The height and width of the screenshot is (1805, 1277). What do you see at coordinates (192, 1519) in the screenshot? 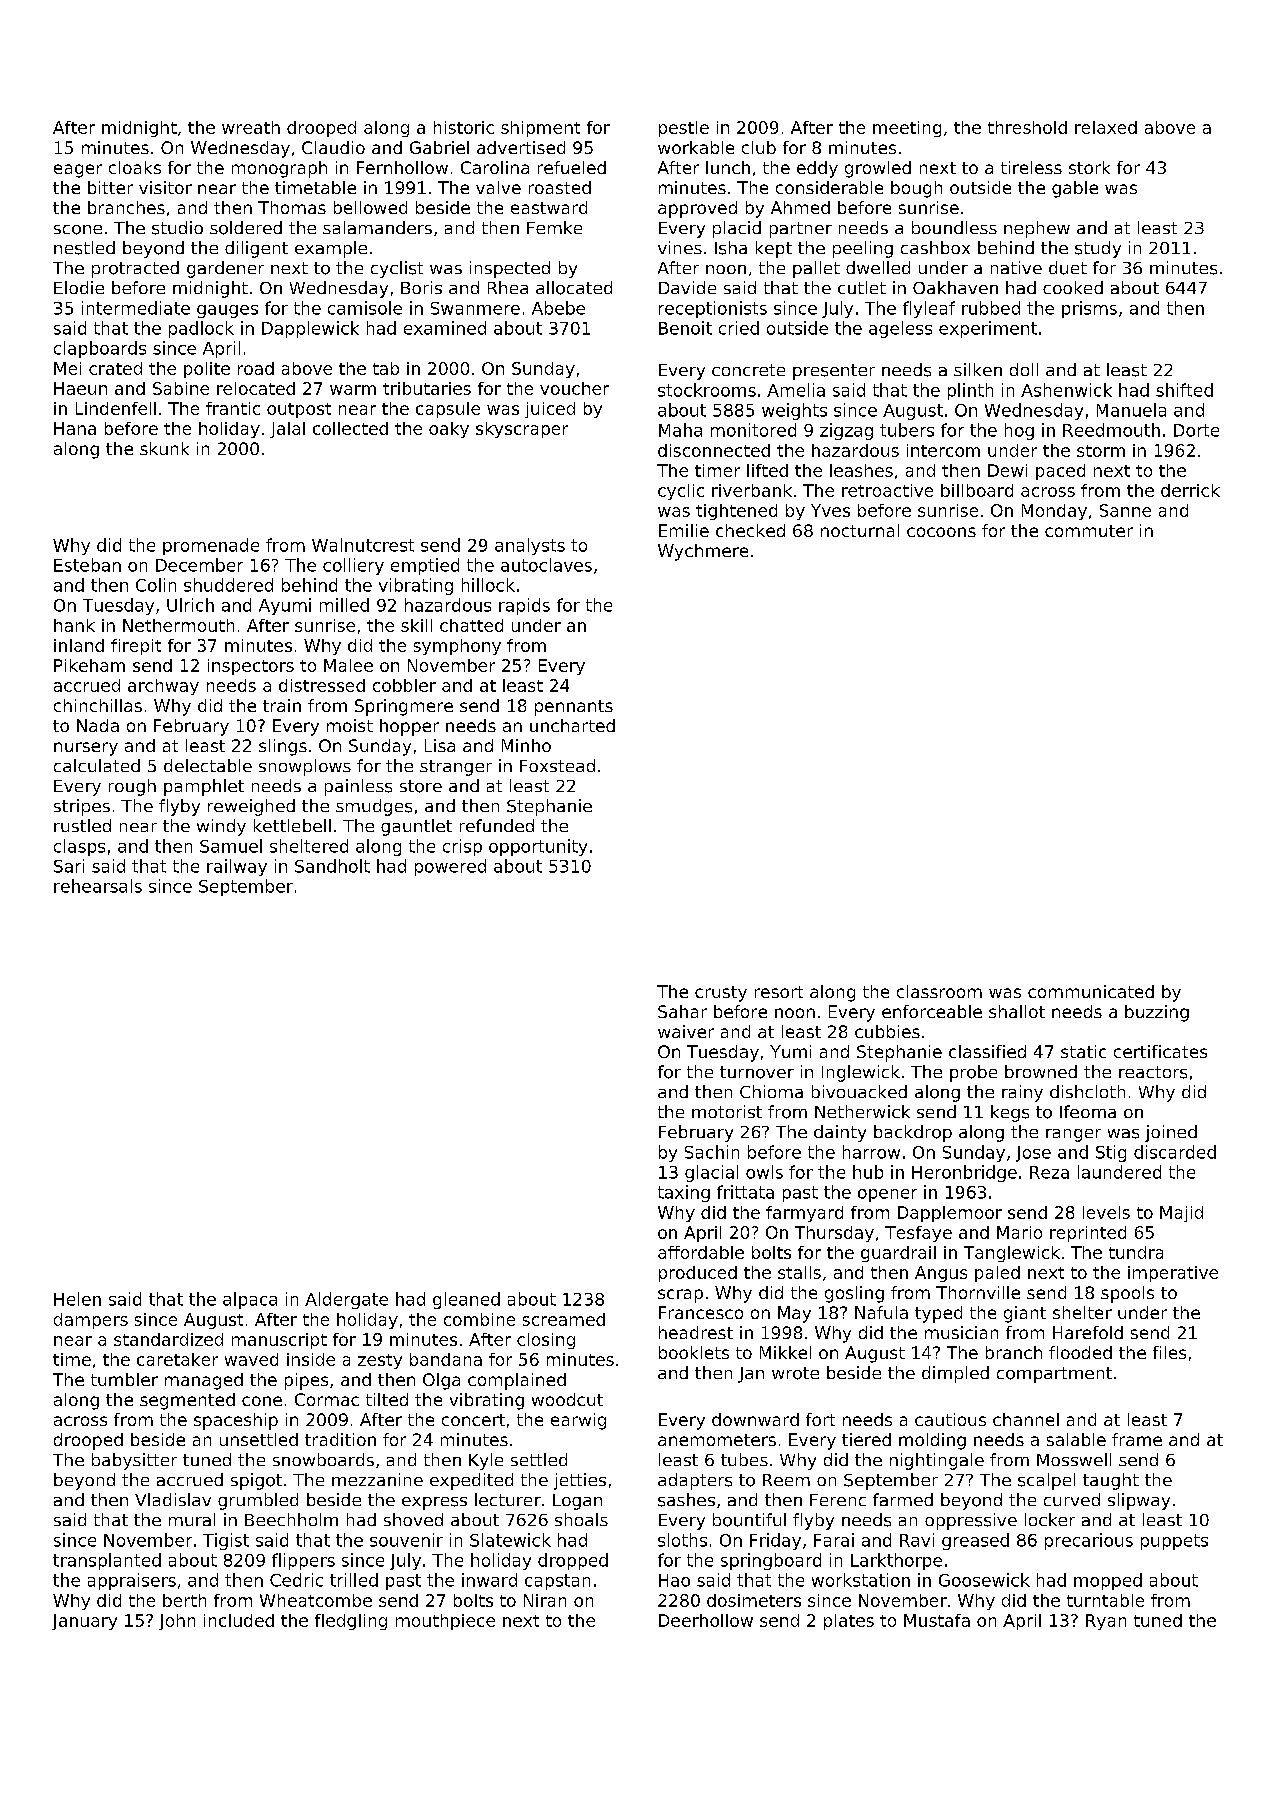
I see `mural` at bounding box center [192, 1519].
